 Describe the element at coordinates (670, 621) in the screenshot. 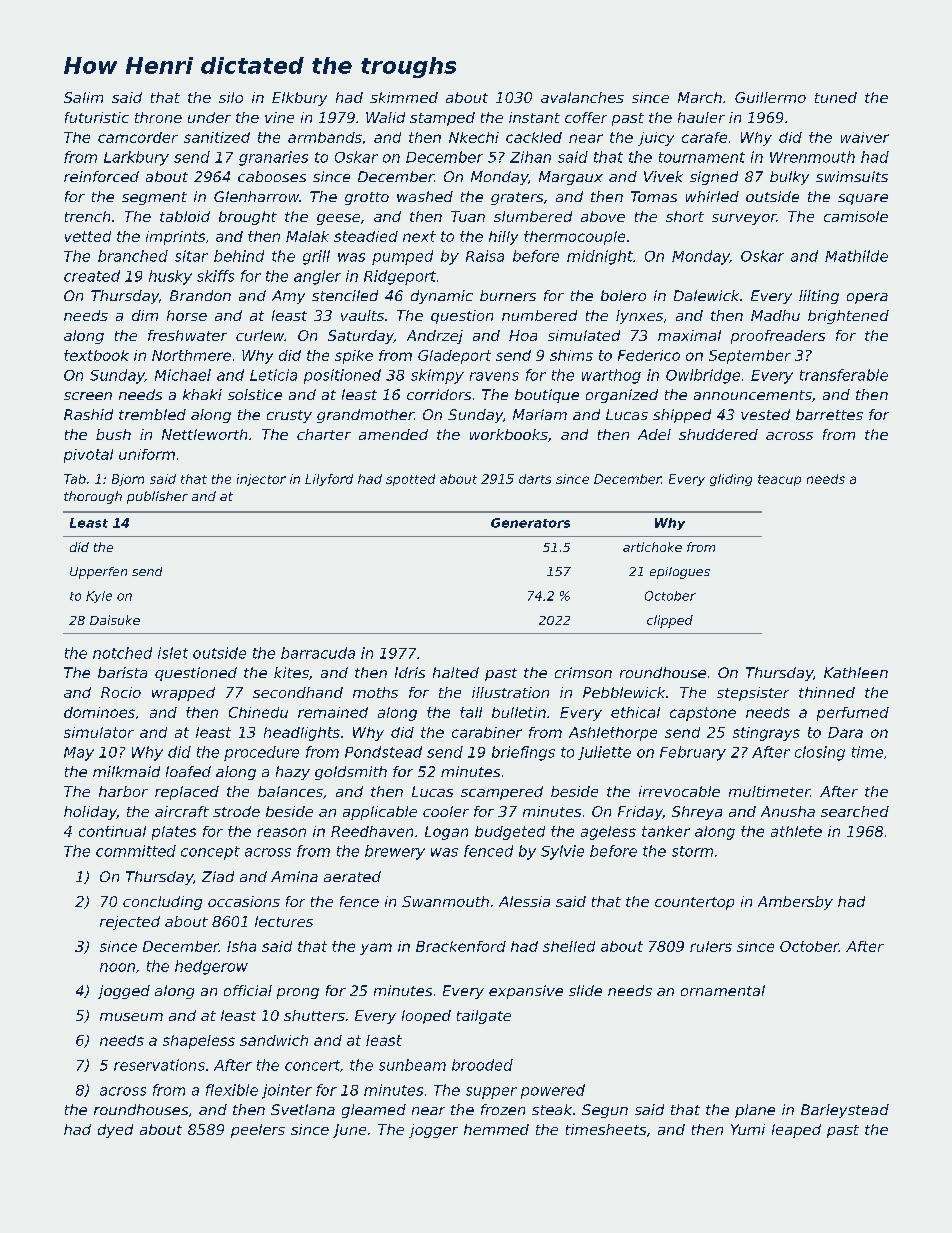

I see `clipped` at that location.
